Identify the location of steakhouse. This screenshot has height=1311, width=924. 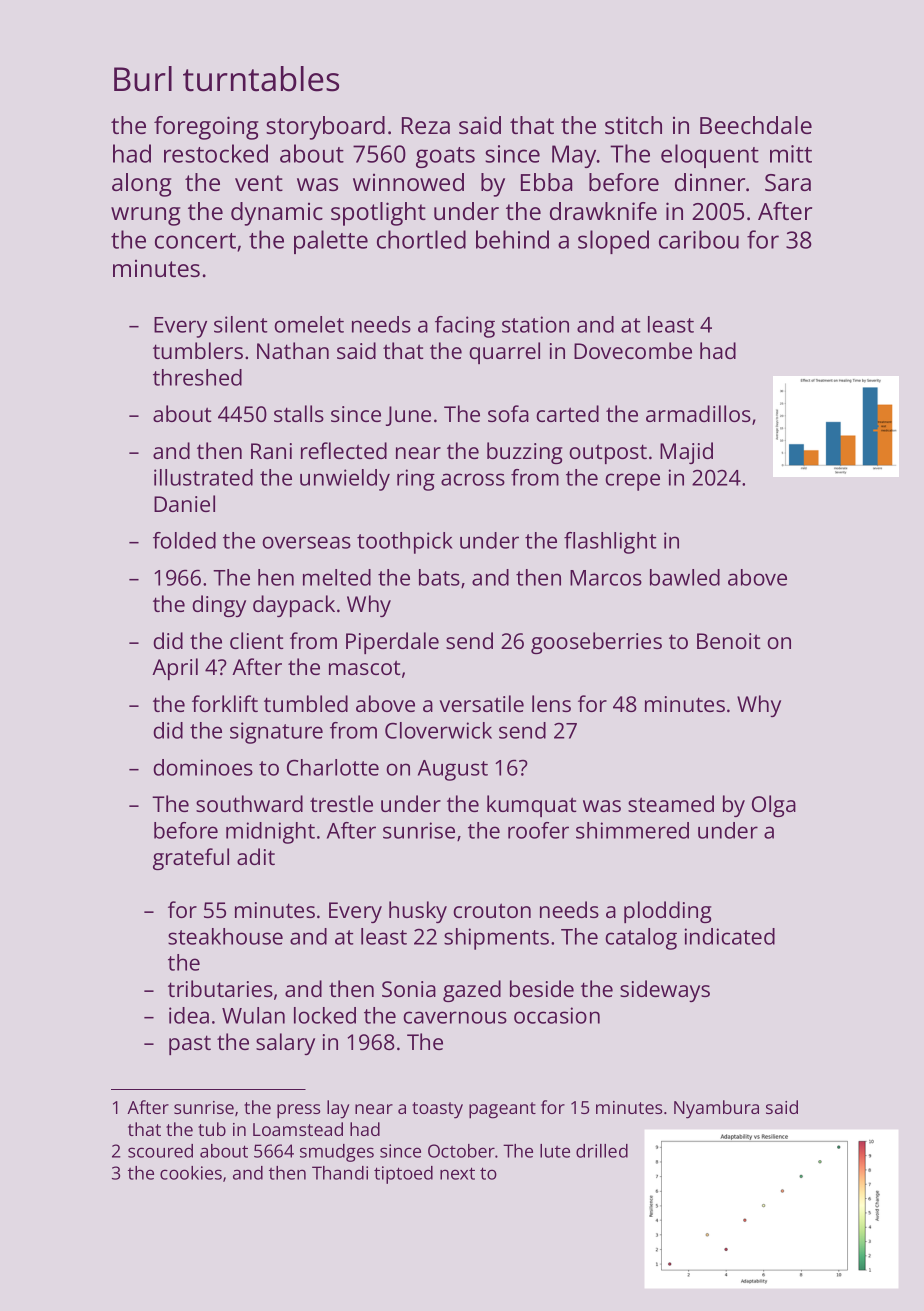
(225, 936).
